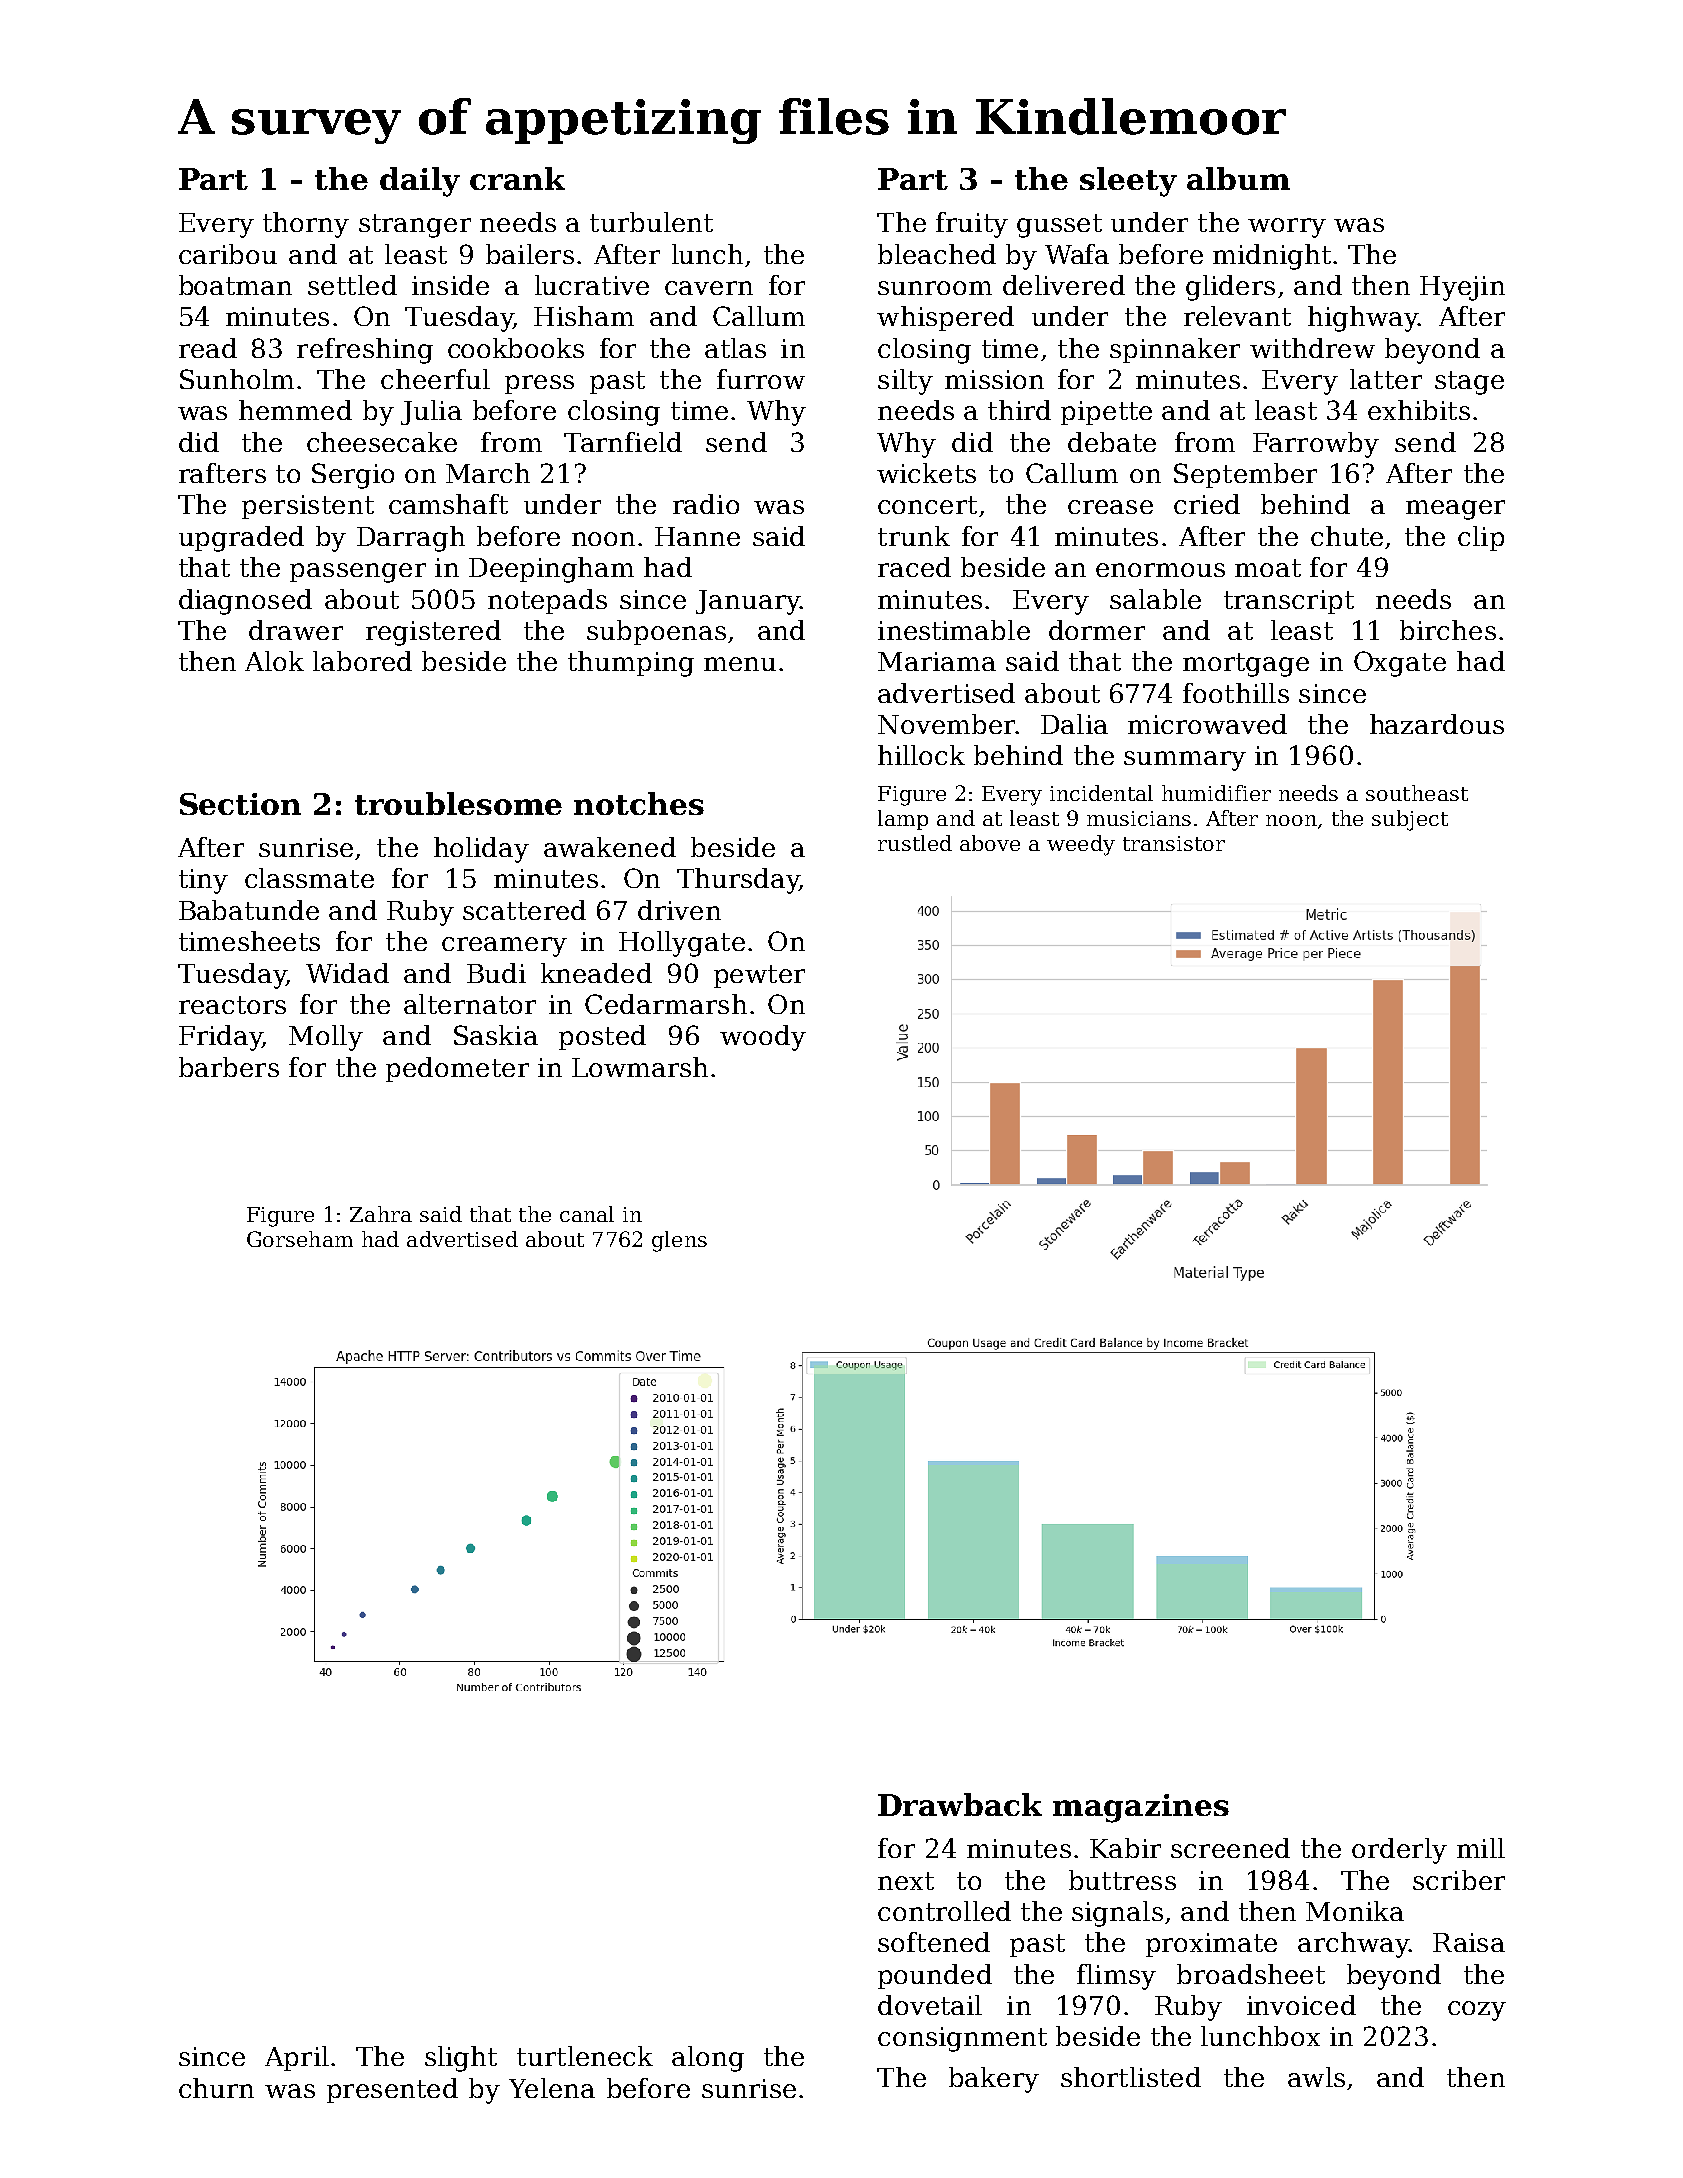 This screenshot has height=2178, width=1683. Describe the element at coordinates (761, 379) in the screenshot. I see `furrow` at that location.
